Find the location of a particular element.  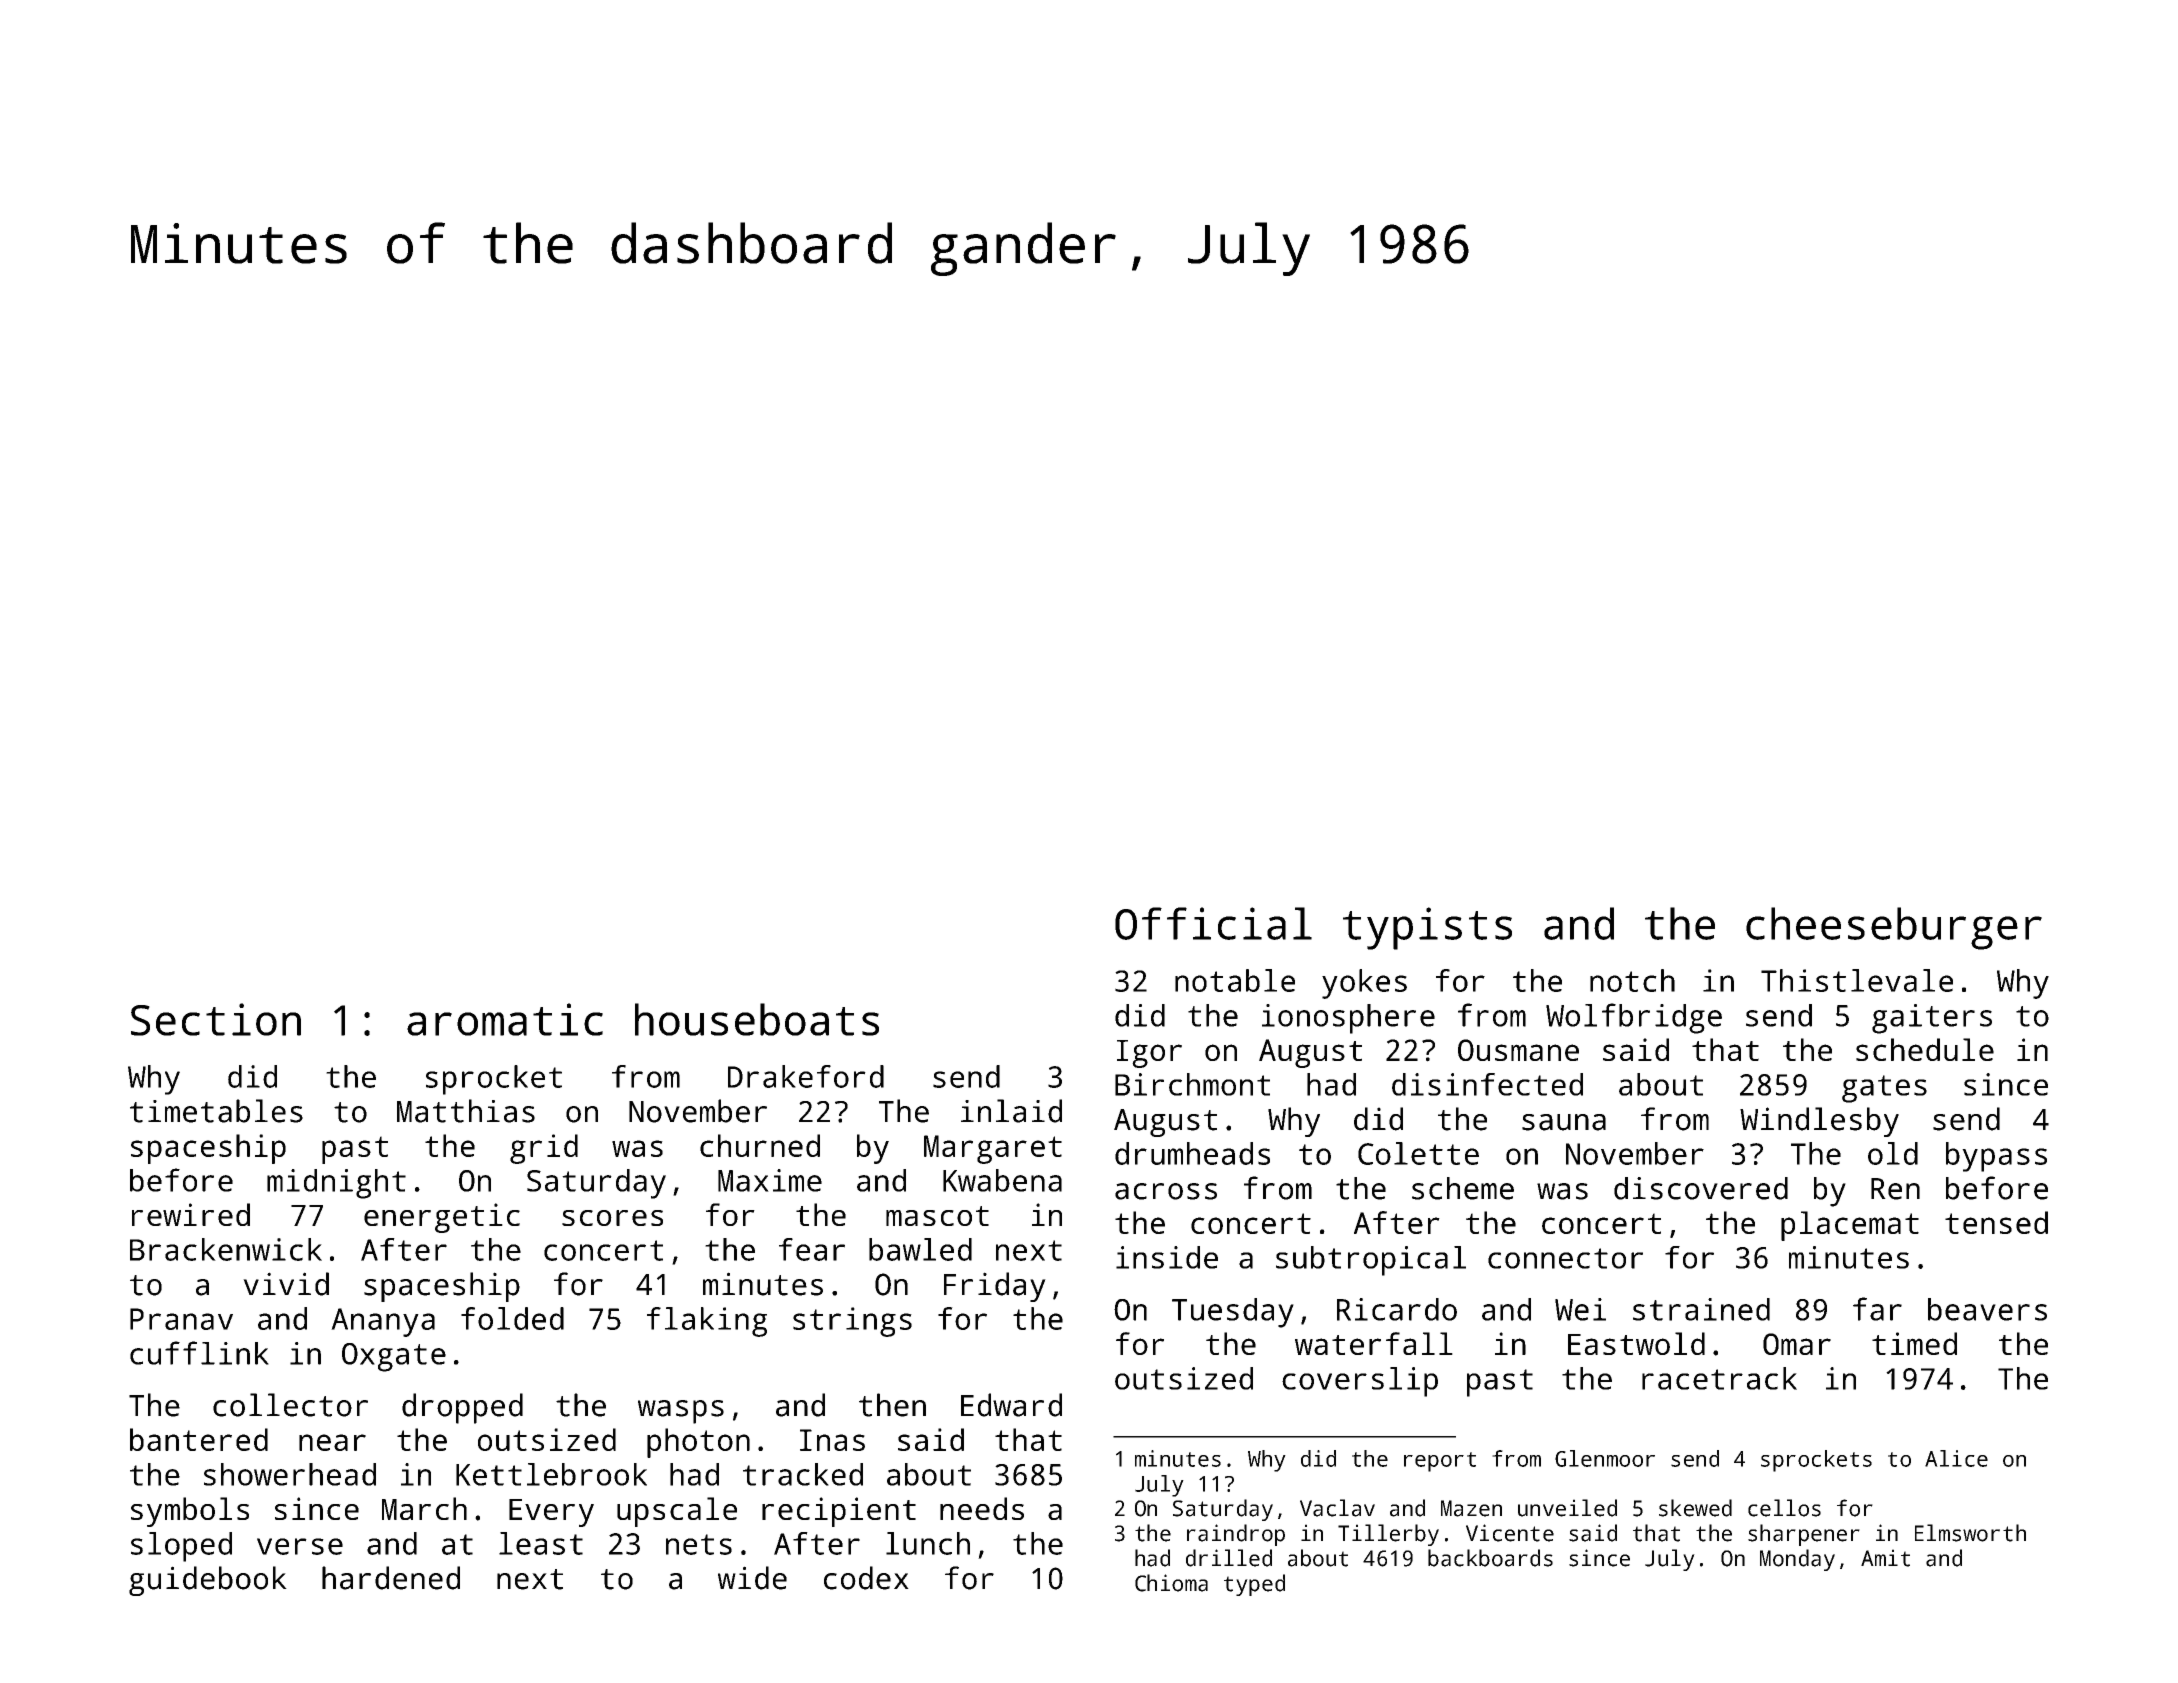

Monday is located at coordinates (1797, 1560).
